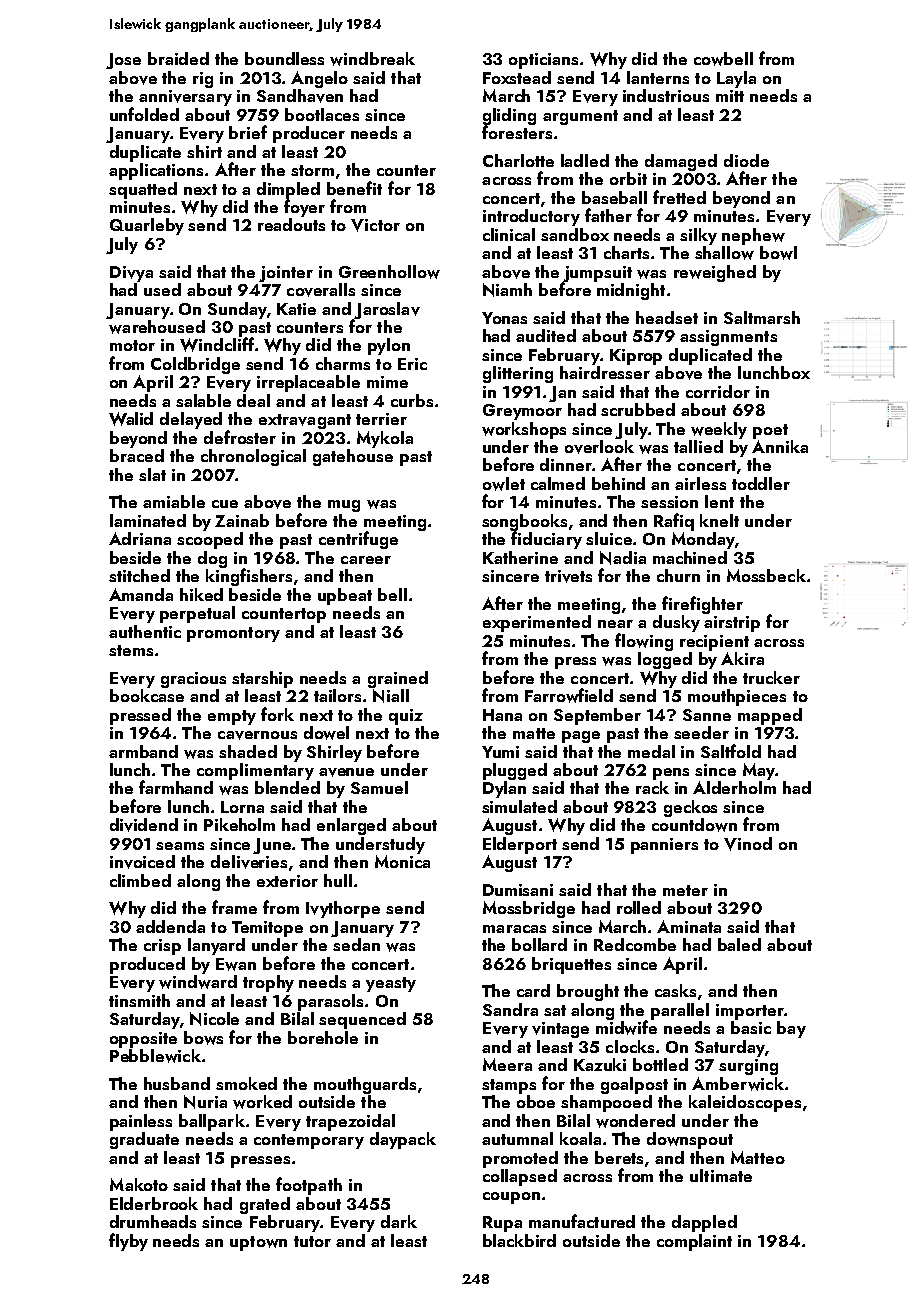  Describe the element at coordinates (536, 1101) in the image. I see `oboe` at that location.
